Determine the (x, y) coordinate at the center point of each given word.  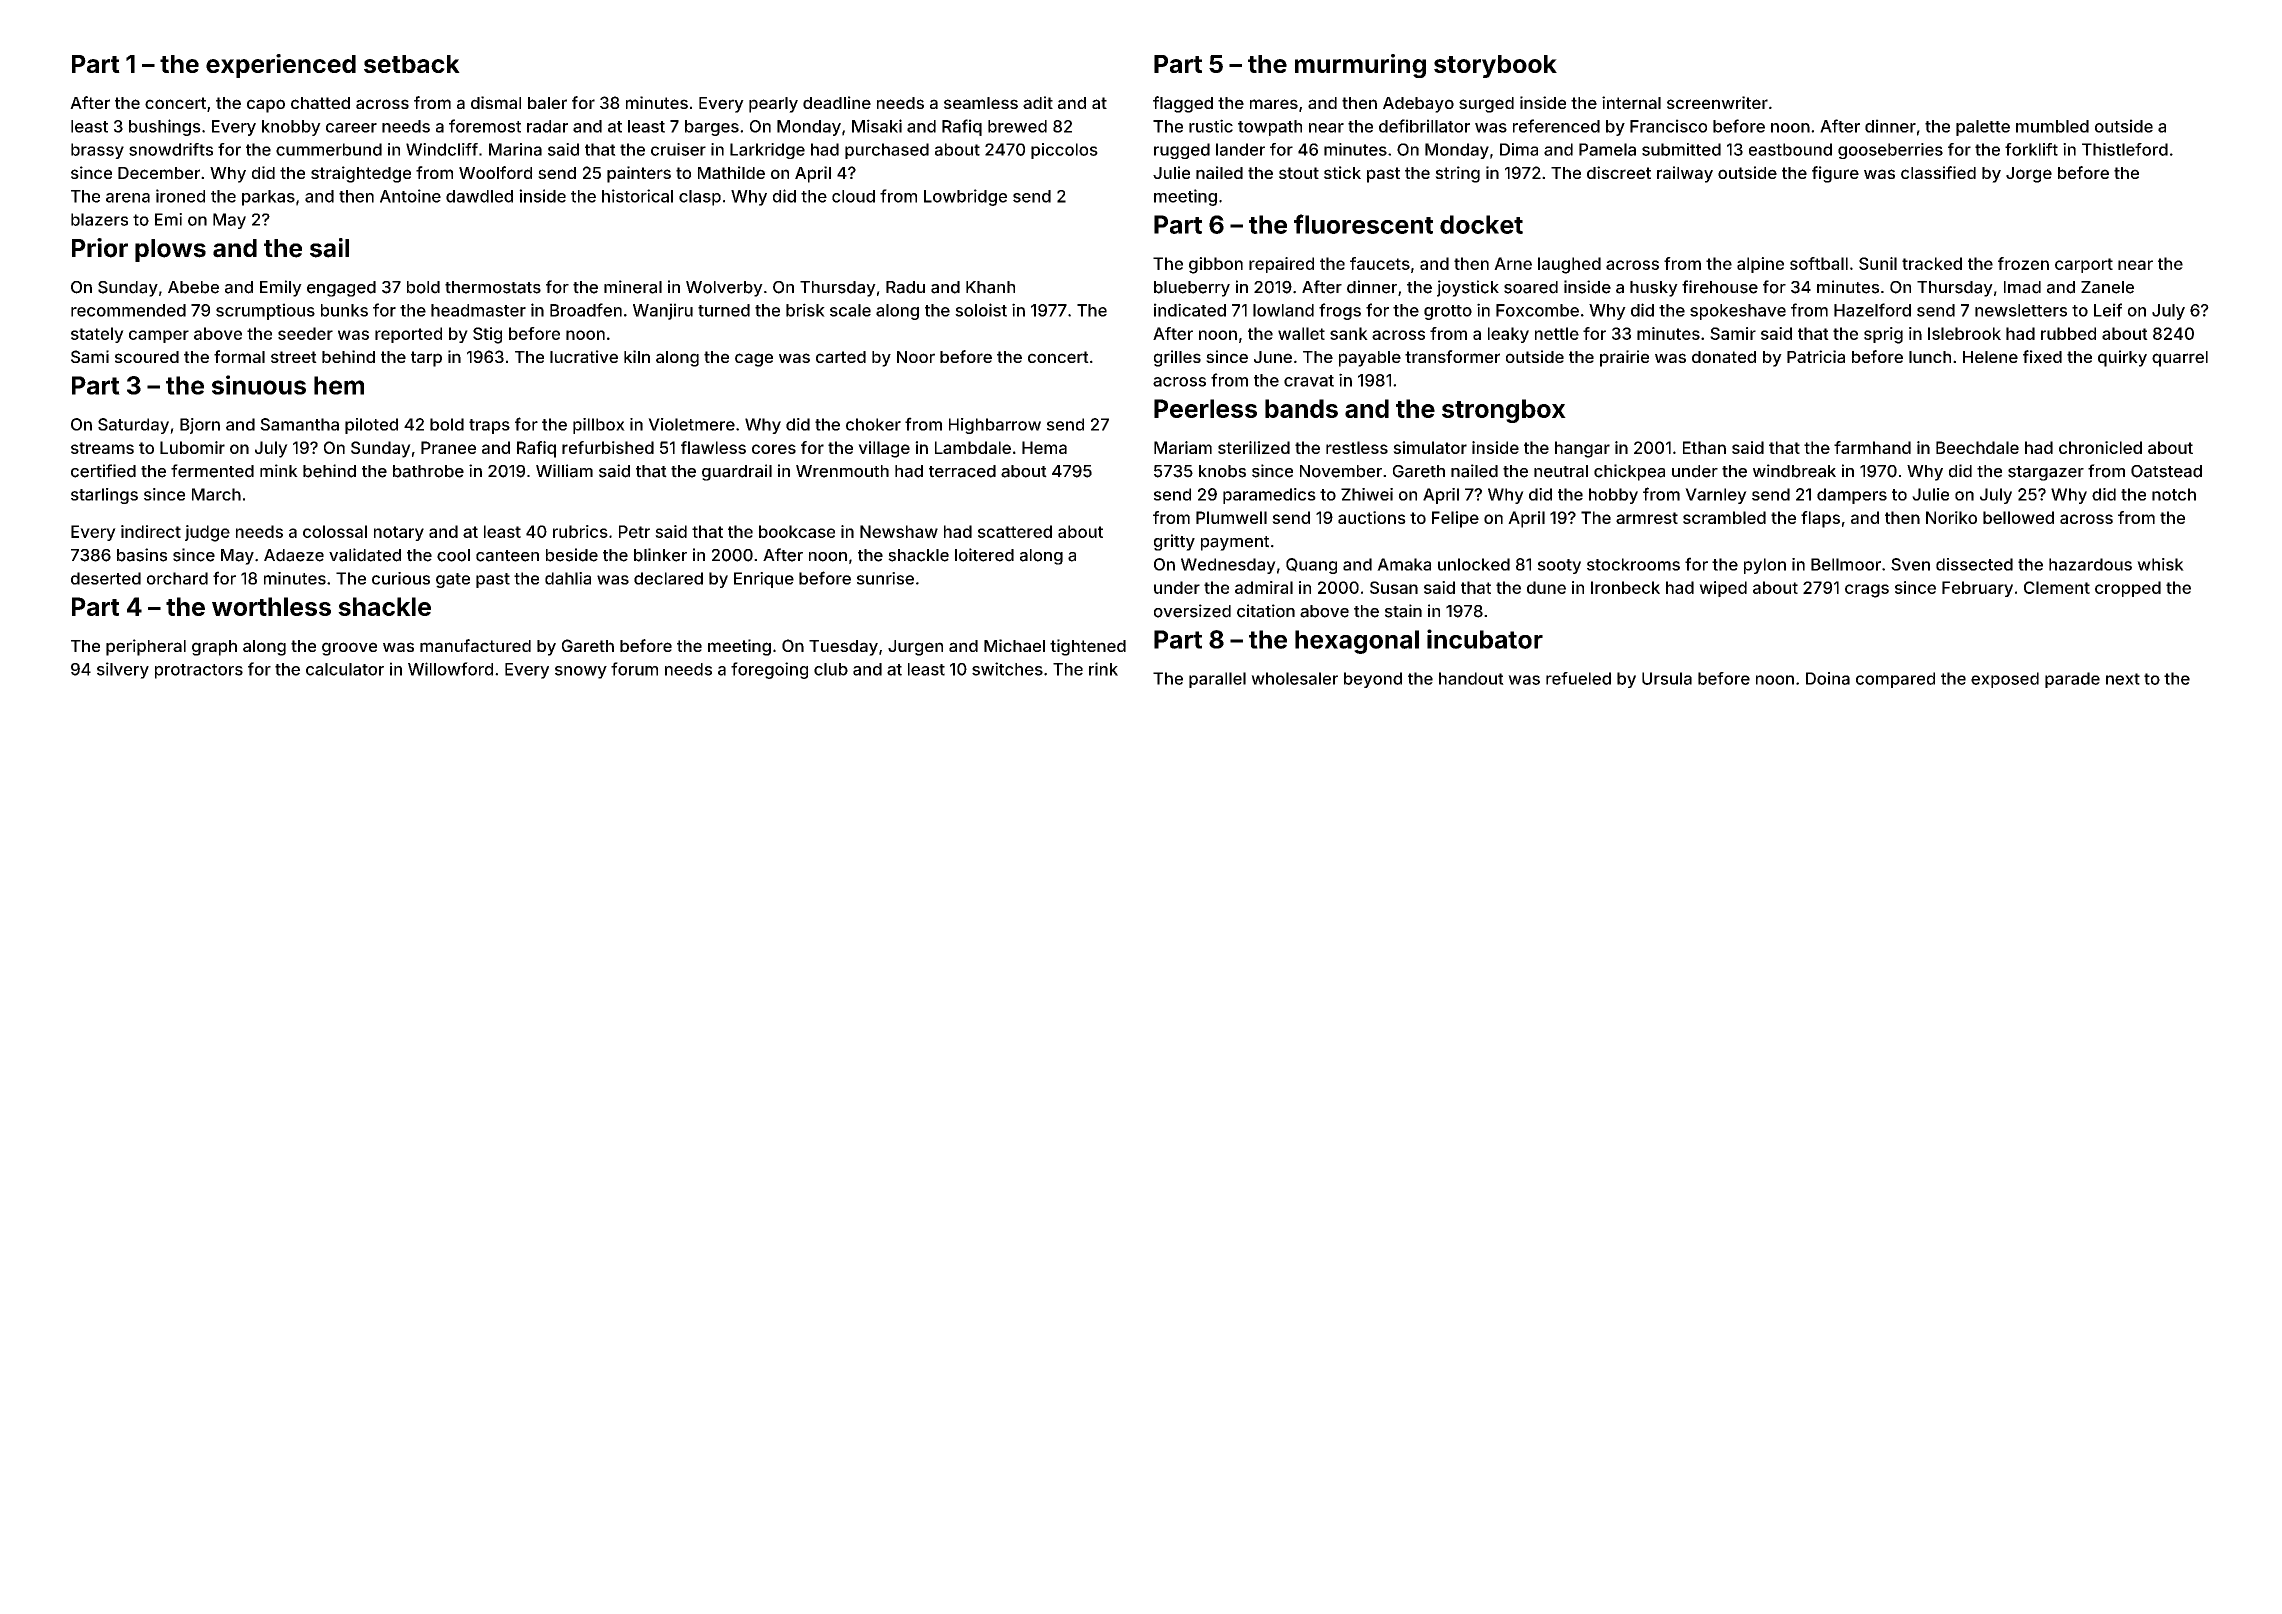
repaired (1281, 265)
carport (2084, 265)
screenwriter (1717, 102)
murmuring (1360, 66)
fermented (212, 471)
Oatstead (2166, 471)
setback (412, 64)
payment (1235, 543)
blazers (99, 219)
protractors (199, 671)
